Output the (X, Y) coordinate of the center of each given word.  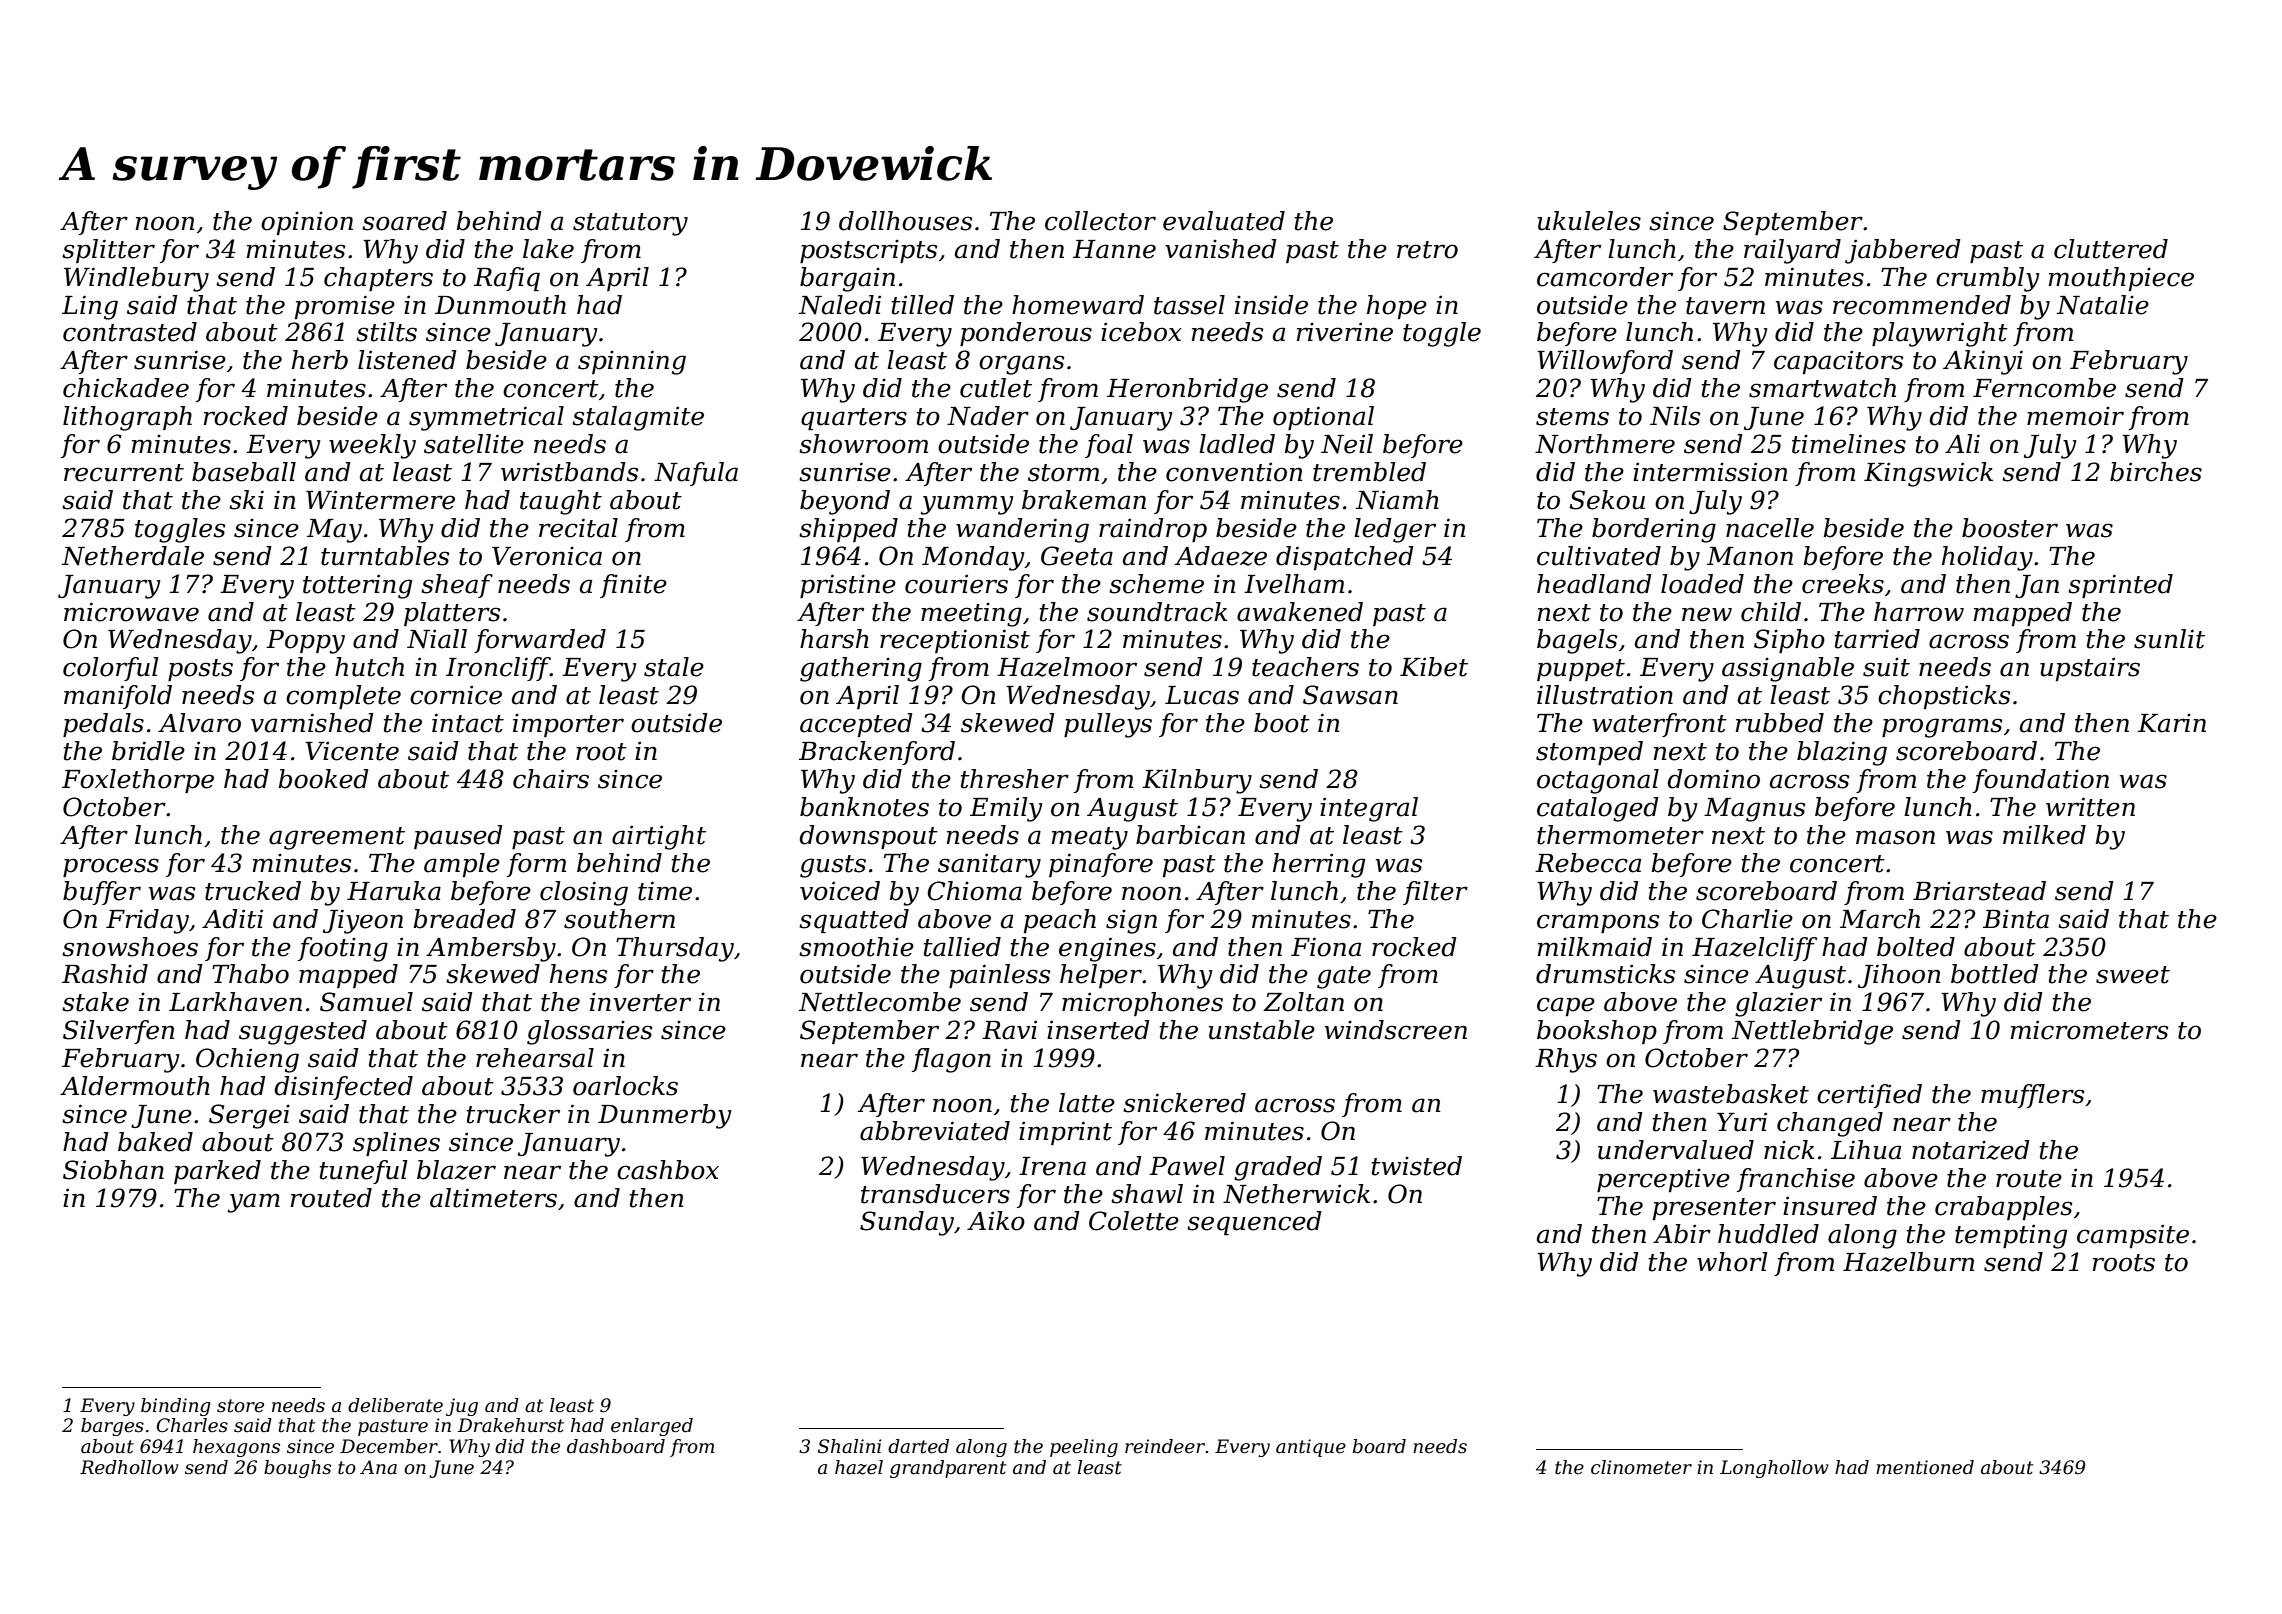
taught (561, 502)
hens (578, 974)
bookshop (1597, 1032)
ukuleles (1589, 221)
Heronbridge (1187, 390)
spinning (632, 362)
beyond (845, 502)
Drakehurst (510, 1425)
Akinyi (1983, 362)
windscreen (1396, 1030)
